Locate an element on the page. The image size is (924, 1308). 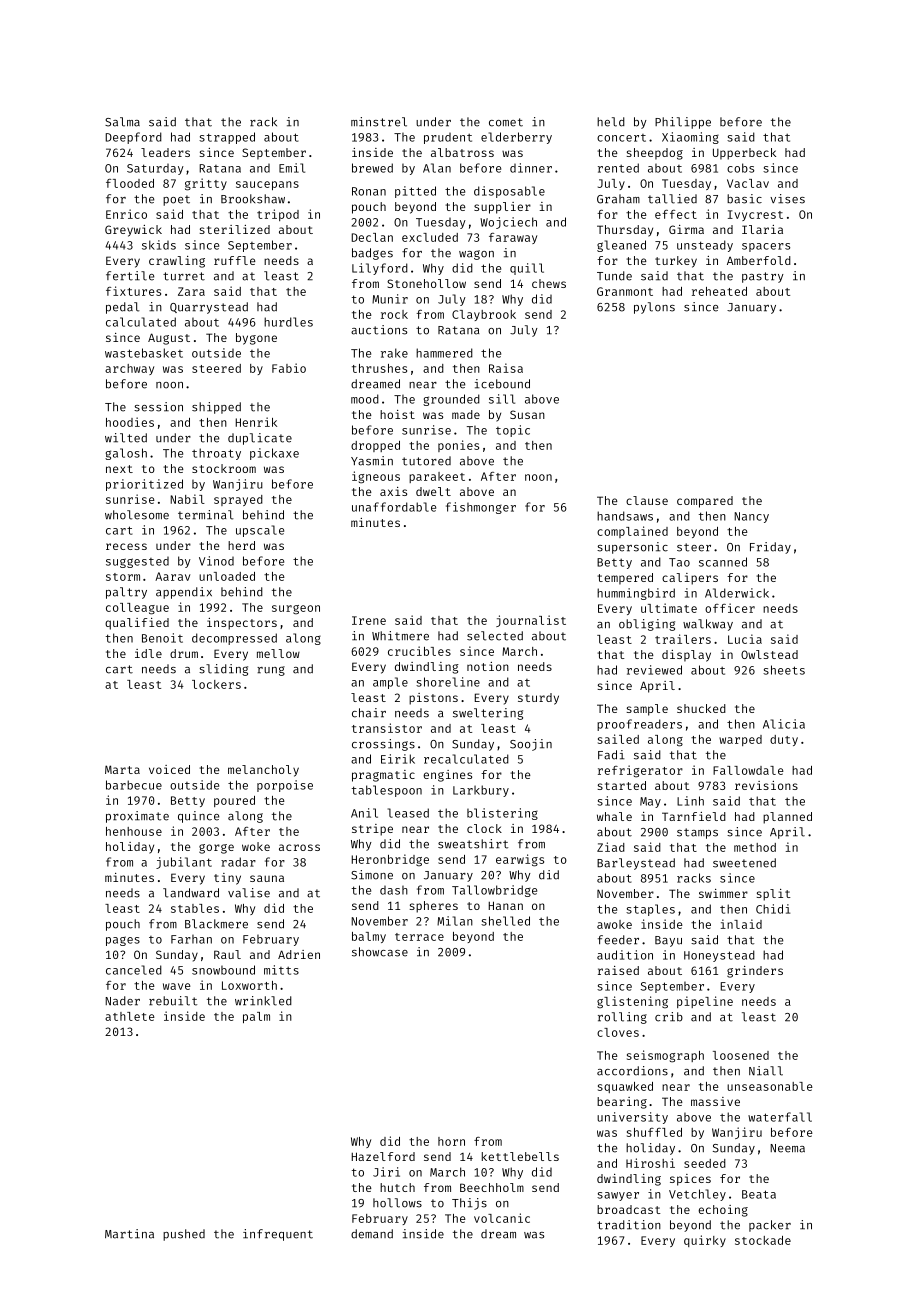
turret is located at coordinates (184, 276).
